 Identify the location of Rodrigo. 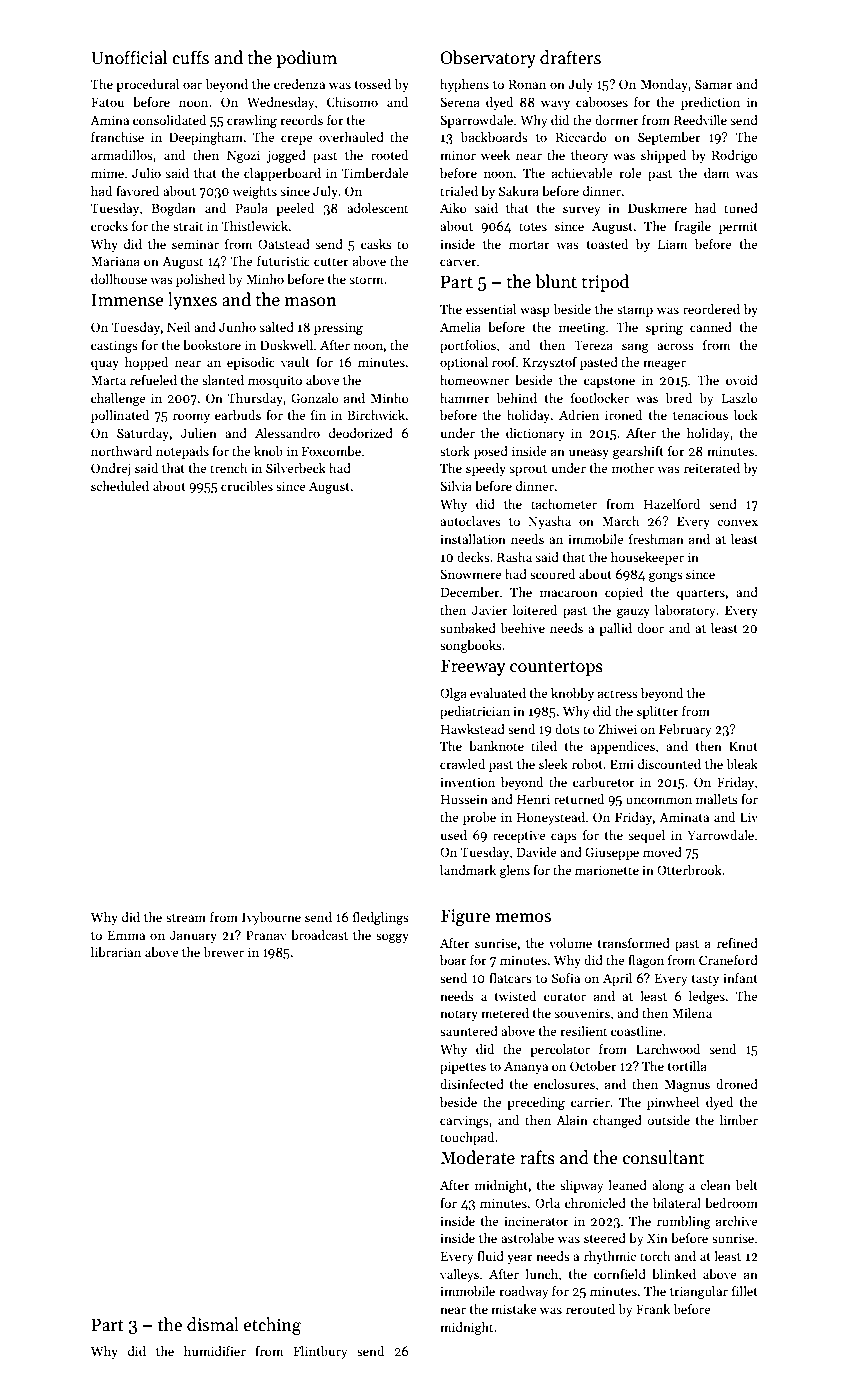
(735, 156).
